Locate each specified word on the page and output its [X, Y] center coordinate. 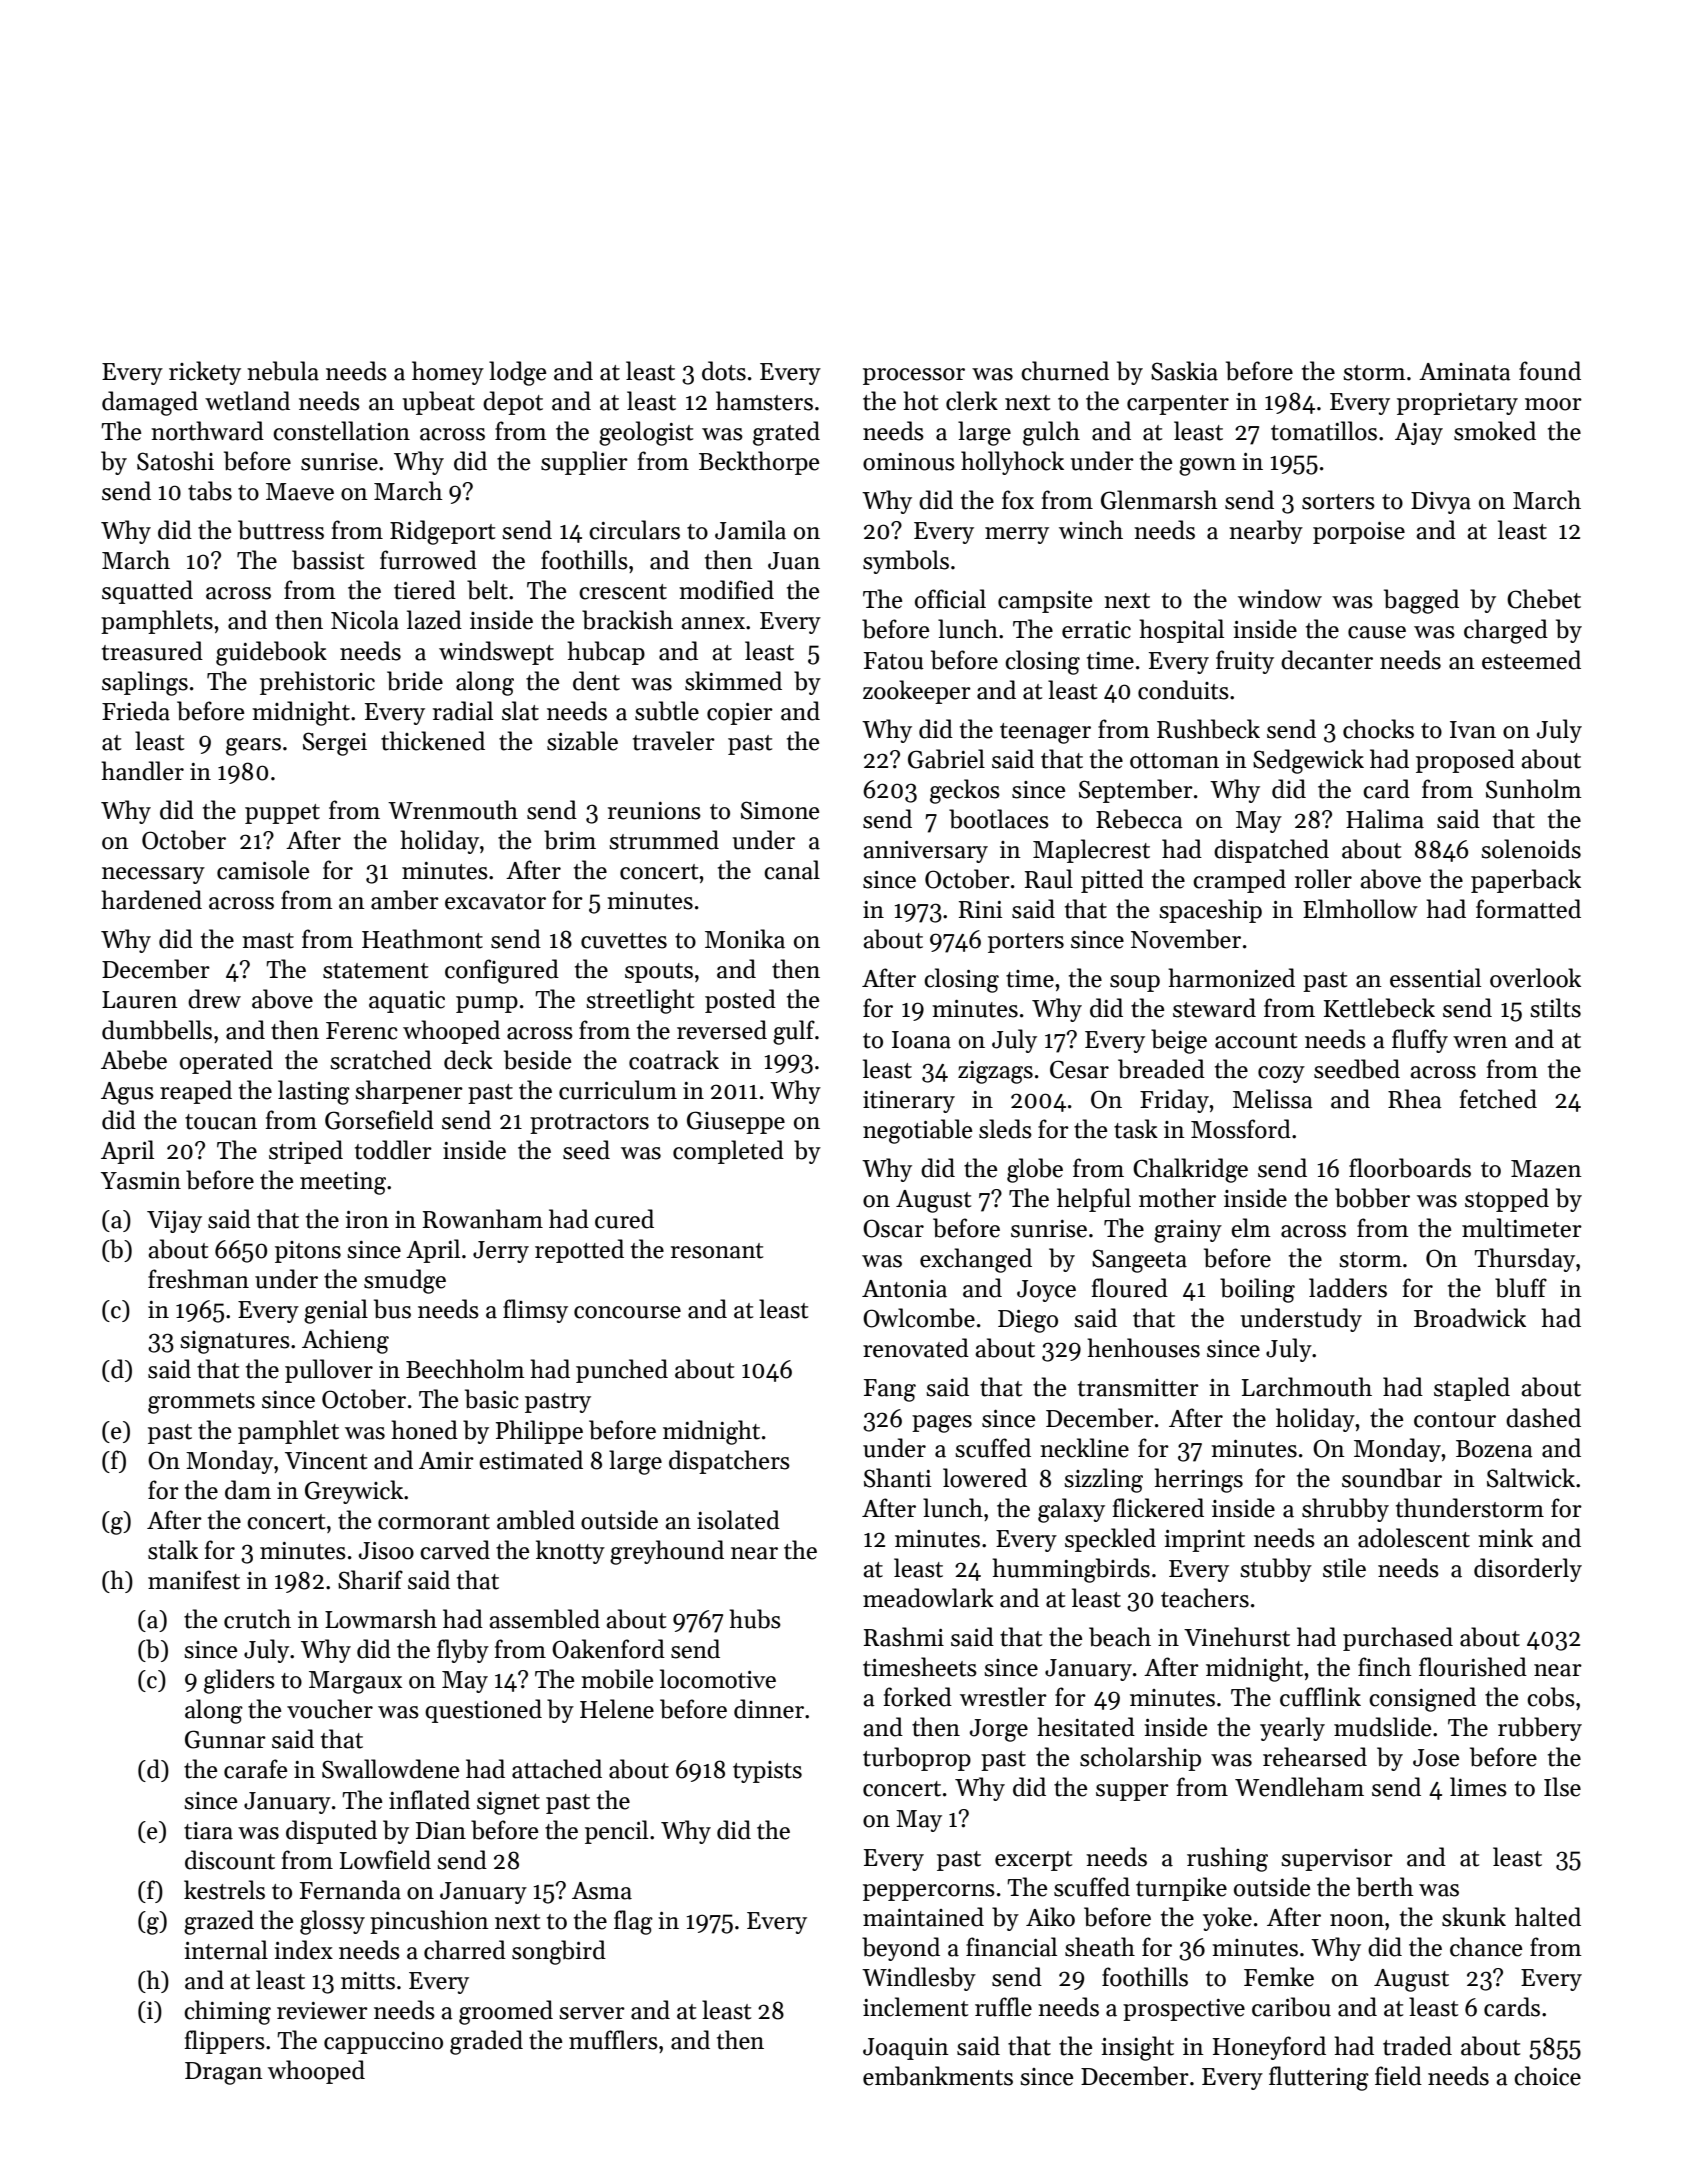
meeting [343, 1183]
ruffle [1003, 2007]
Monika [745, 939]
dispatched [1271, 851]
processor [914, 376]
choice [1547, 2076]
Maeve [300, 492]
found [1550, 371]
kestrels [224, 1890]
